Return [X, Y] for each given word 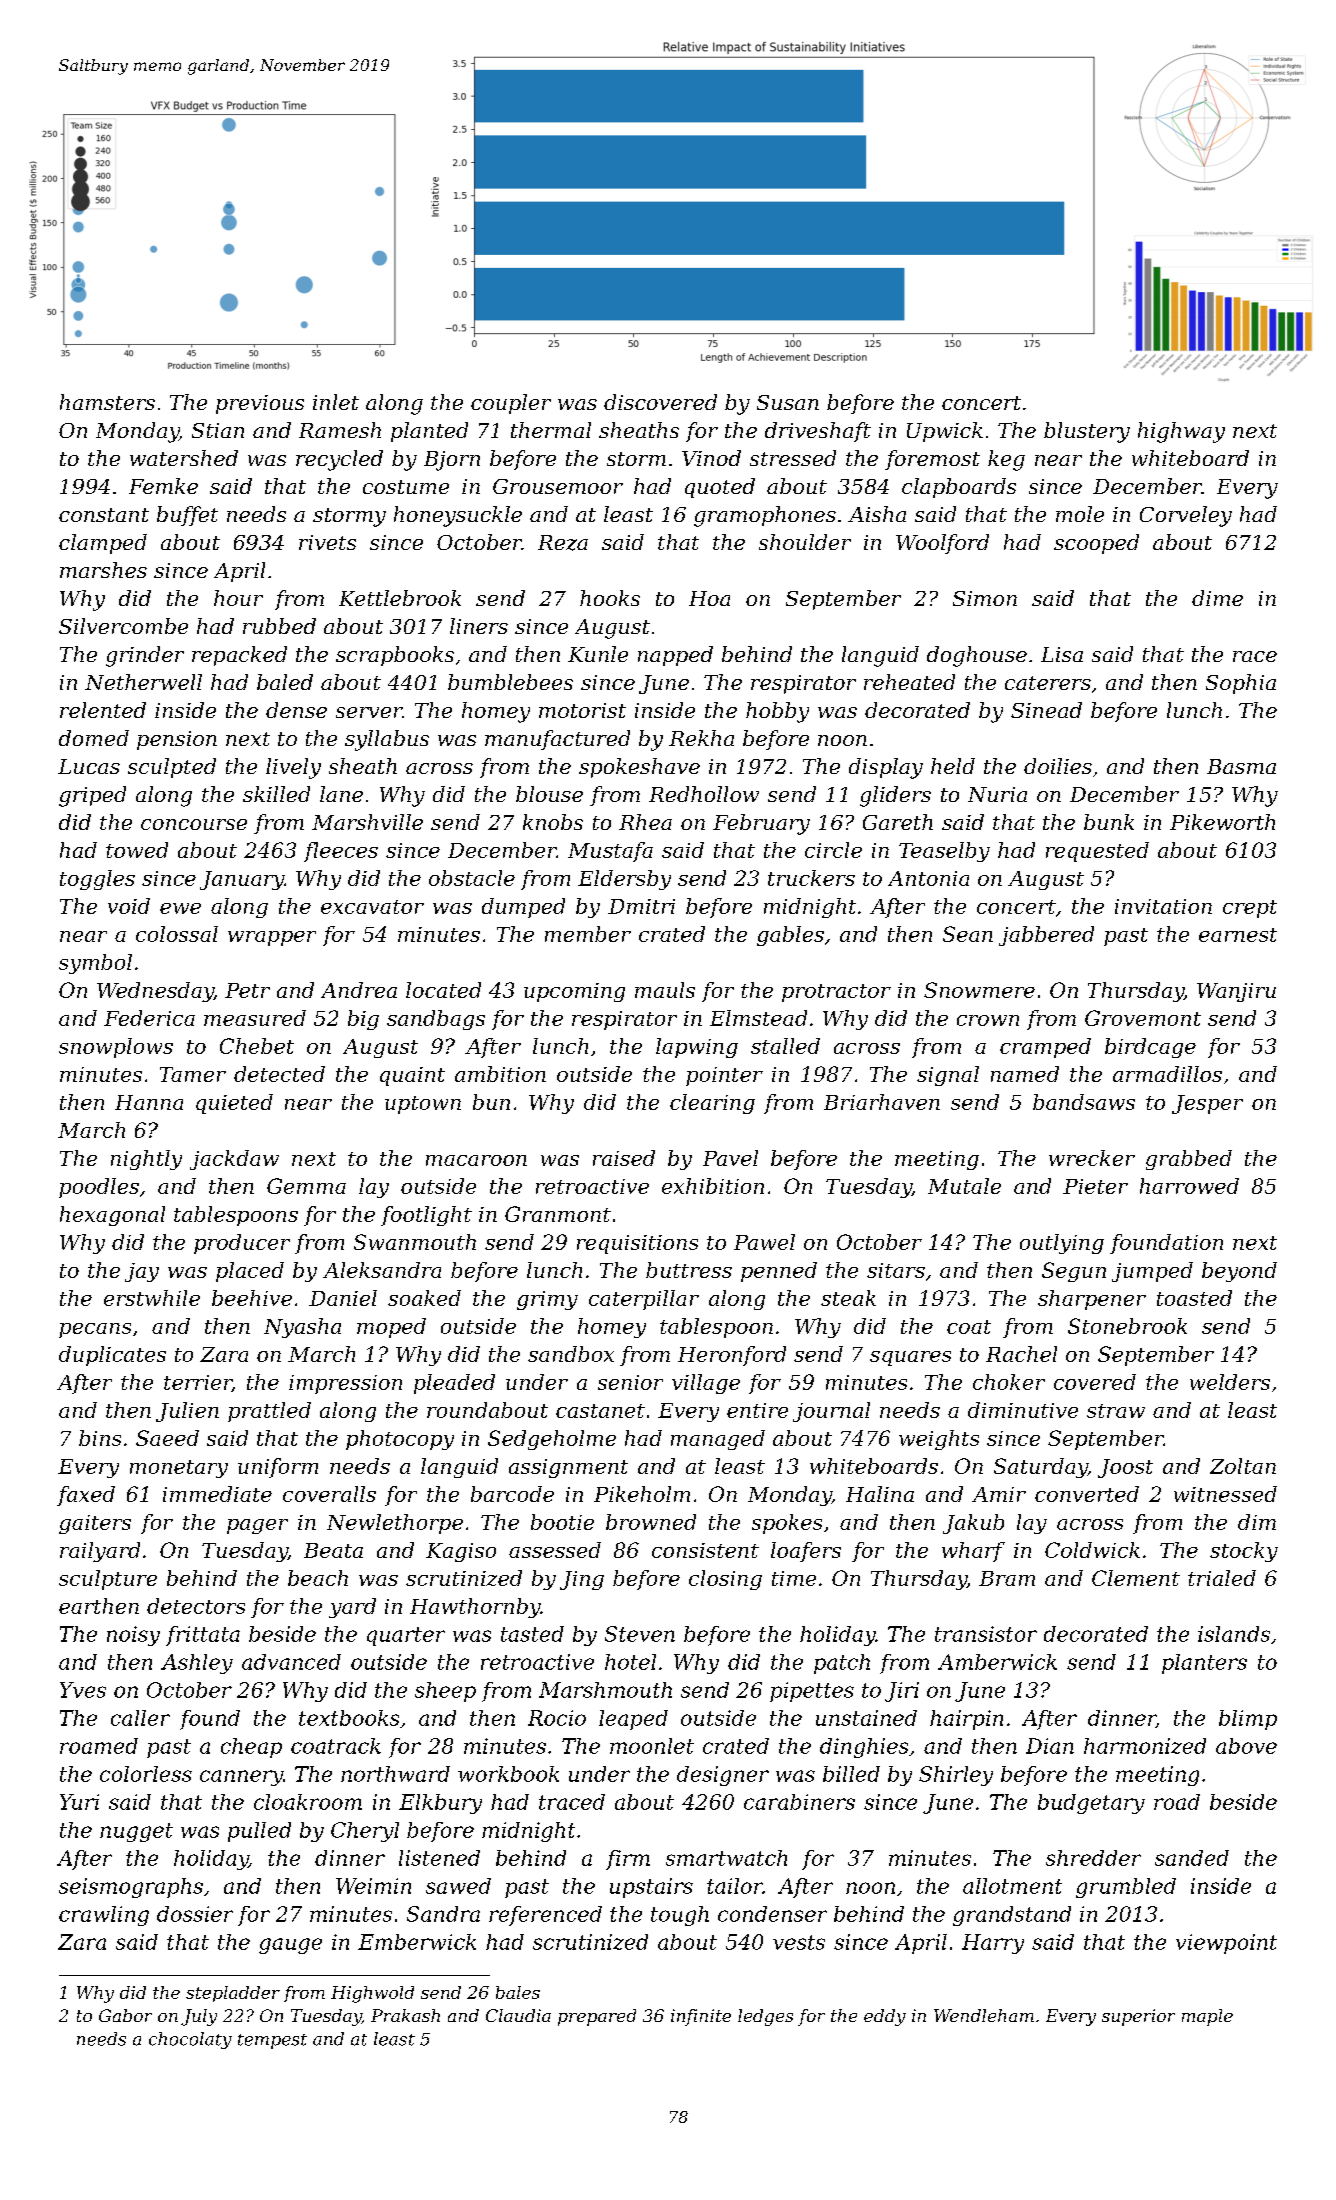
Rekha [701, 738]
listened [439, 1858]
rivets [327, 542]
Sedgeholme [552, 1440]
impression [345, 1384]
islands [1234, 1634]
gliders [895, 796]
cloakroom [308, 1802]
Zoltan [1243, 1466]
